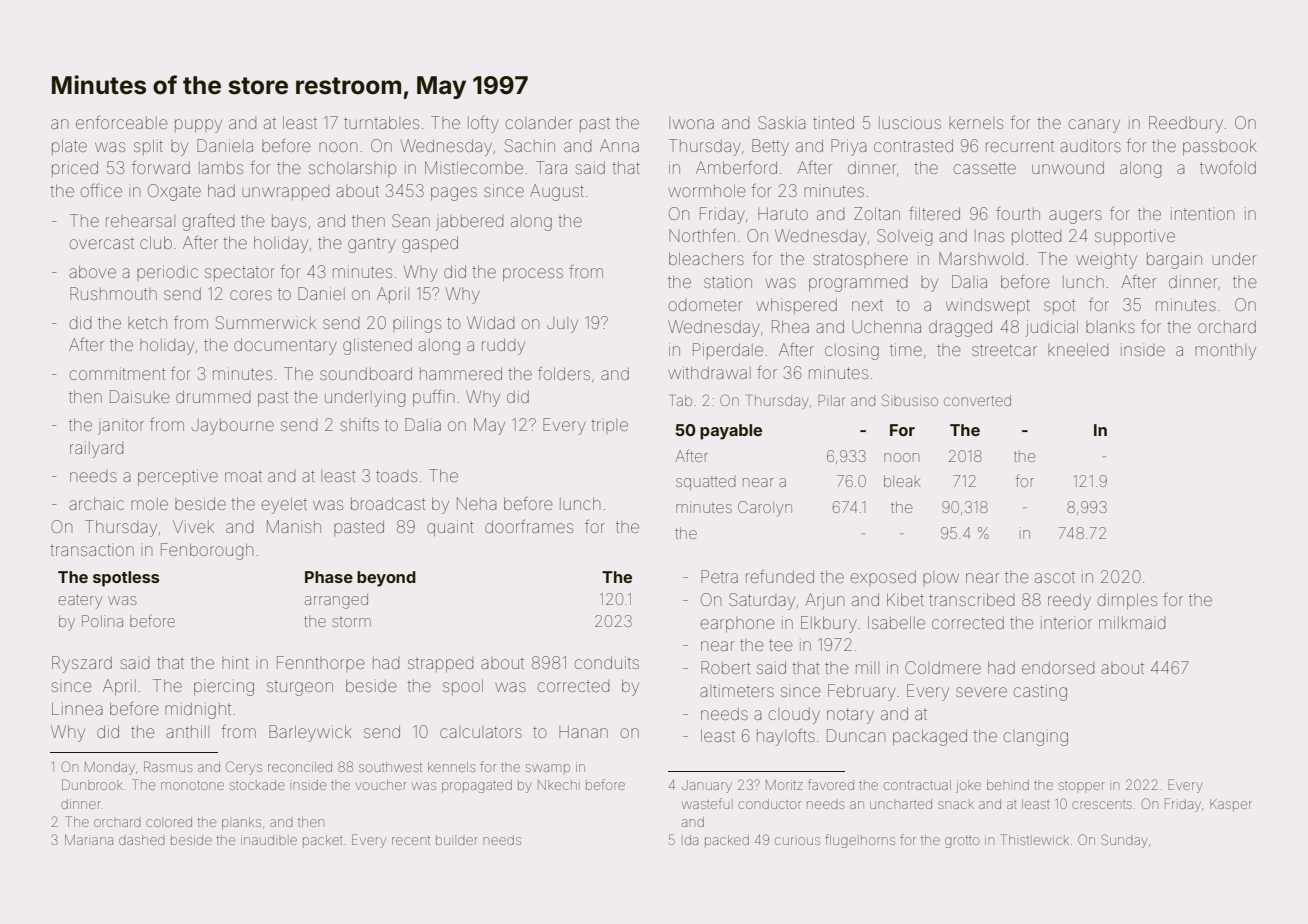 This screenshot has height=924, width=1308. Describe the element at coordinates (539, 123) in the screenshot. I see `colander` at that location.
